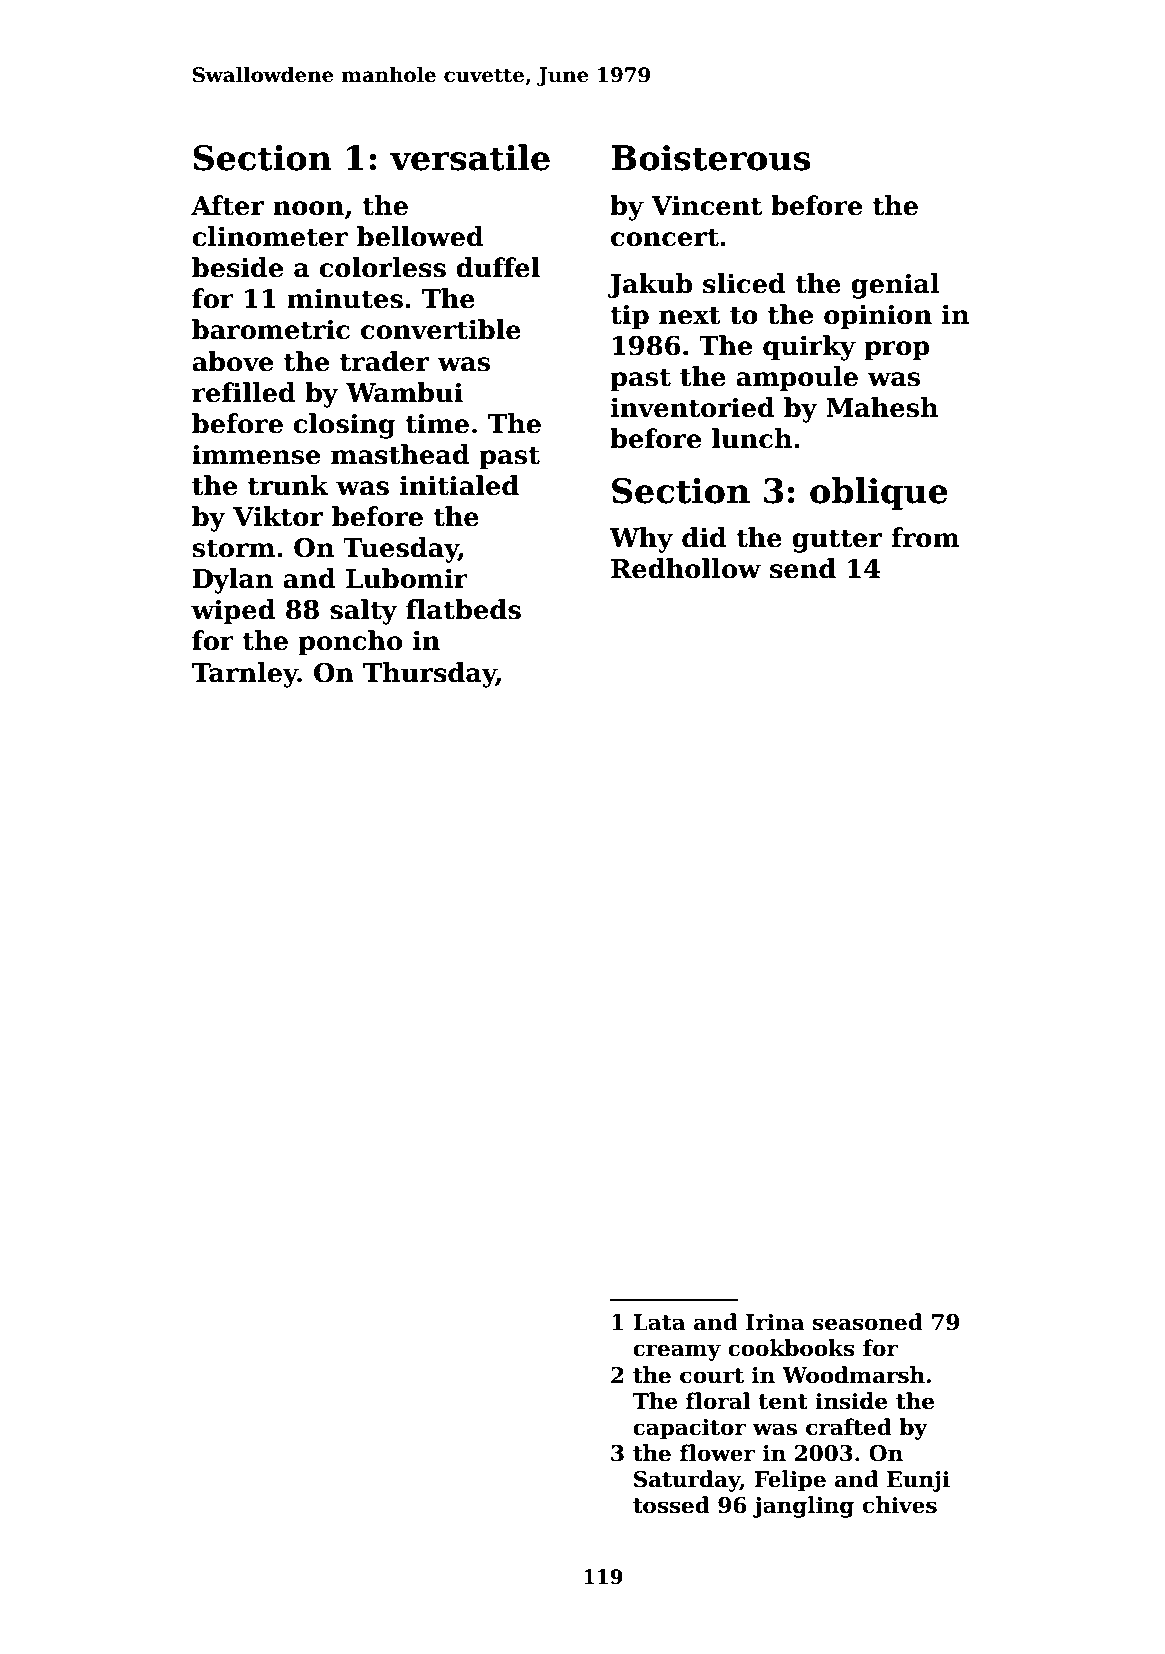  Describe the element at coordinates (671, 1505) in the screenshot. I see `tossed` at that location.
